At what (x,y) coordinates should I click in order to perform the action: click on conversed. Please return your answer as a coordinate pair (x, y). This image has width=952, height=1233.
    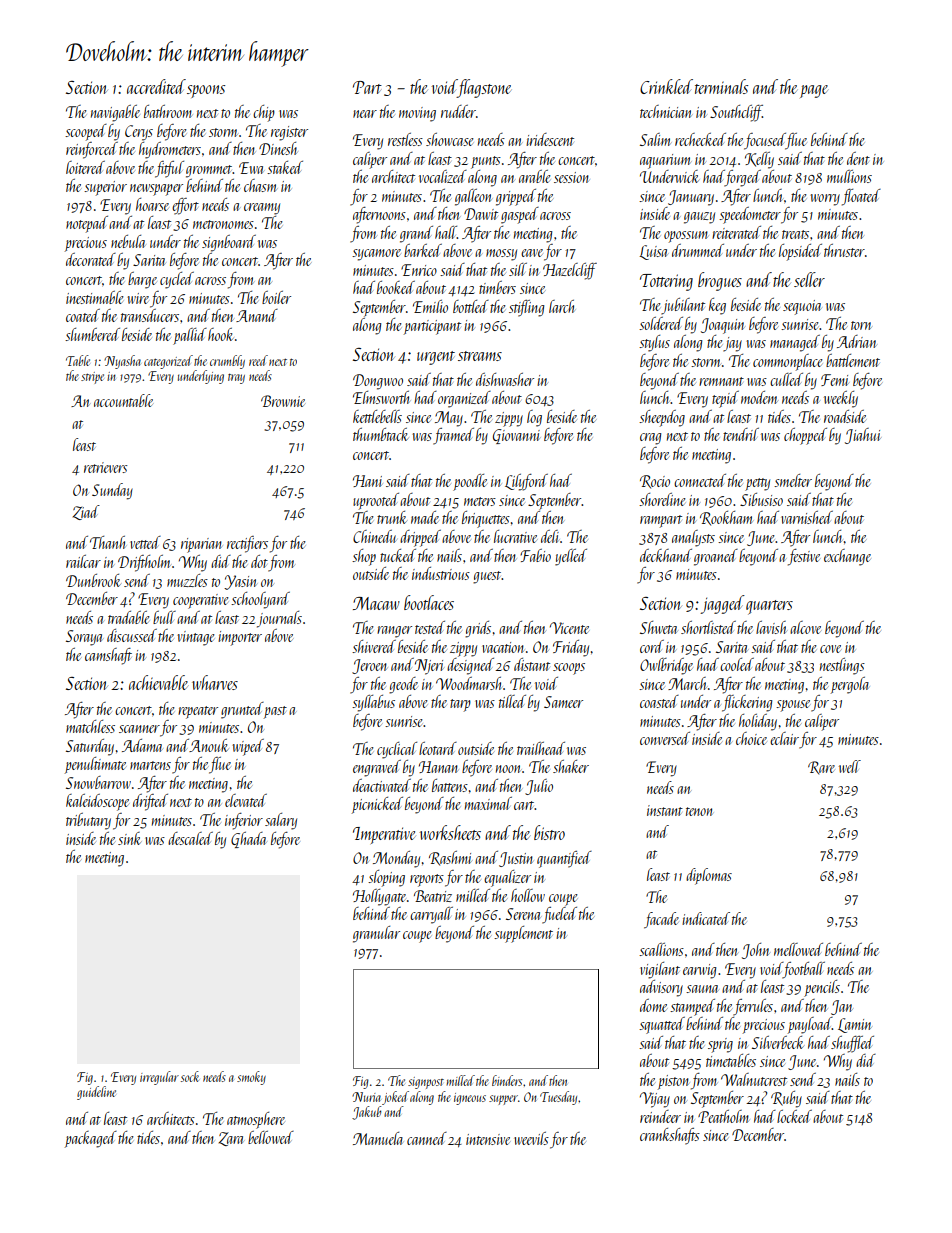
    Looking at the image, I should click on (665, 738).
